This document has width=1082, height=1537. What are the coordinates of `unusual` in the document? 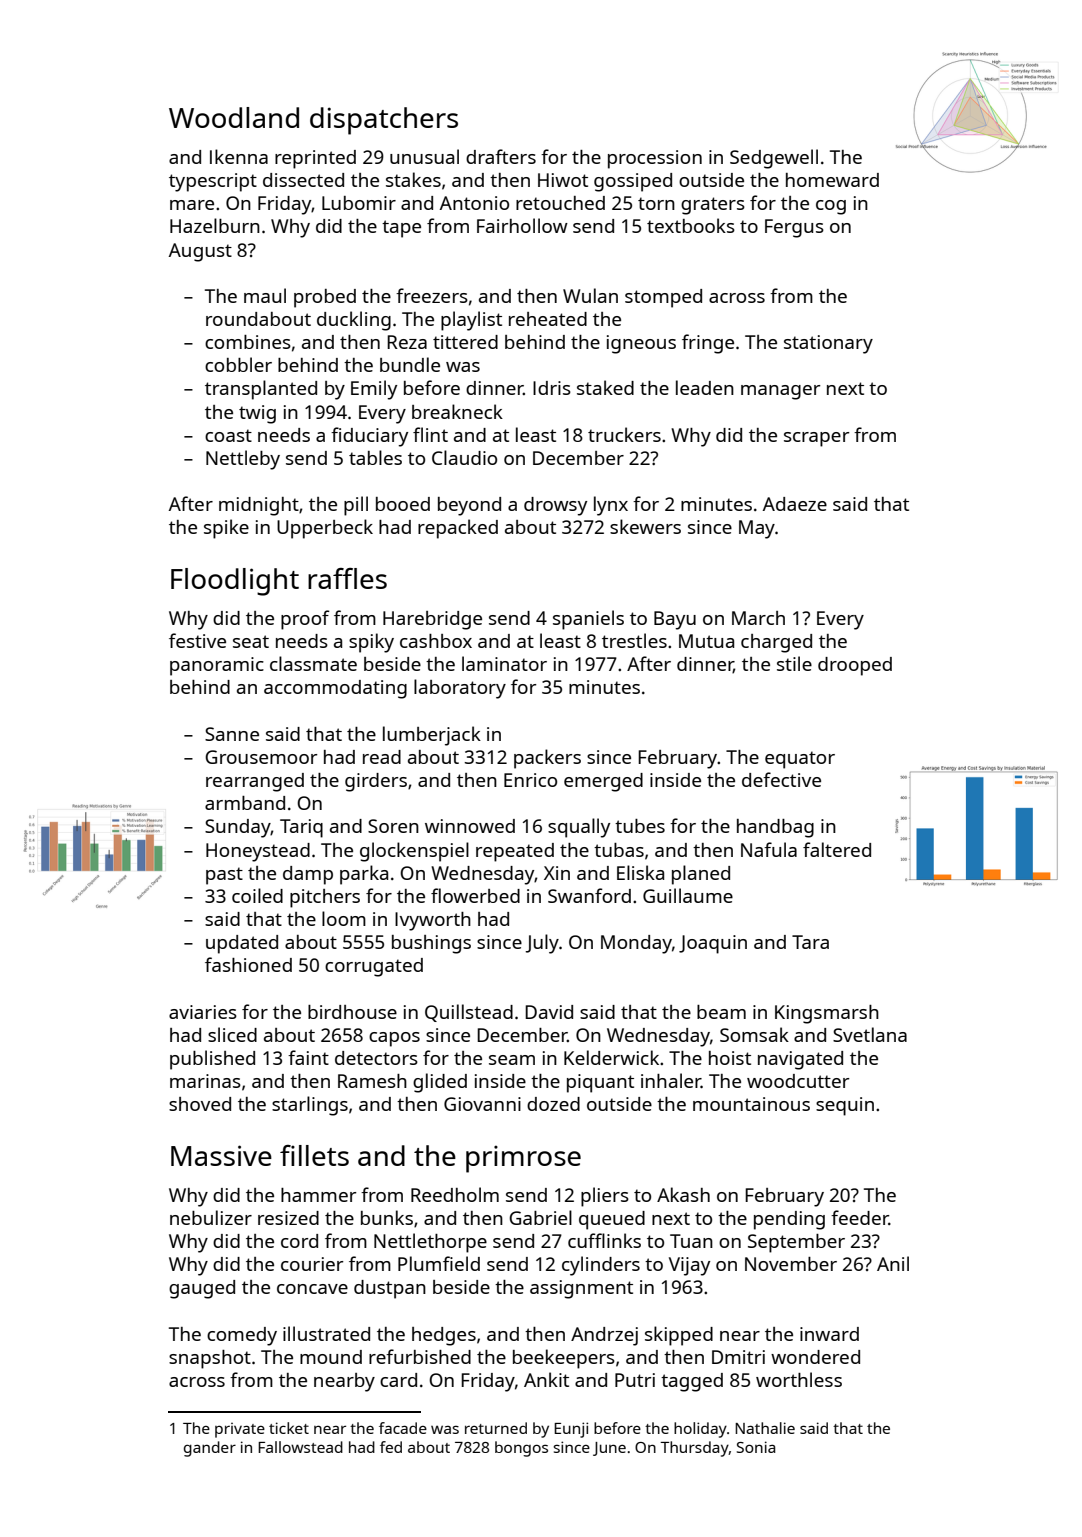 It's located at (424, 156).
